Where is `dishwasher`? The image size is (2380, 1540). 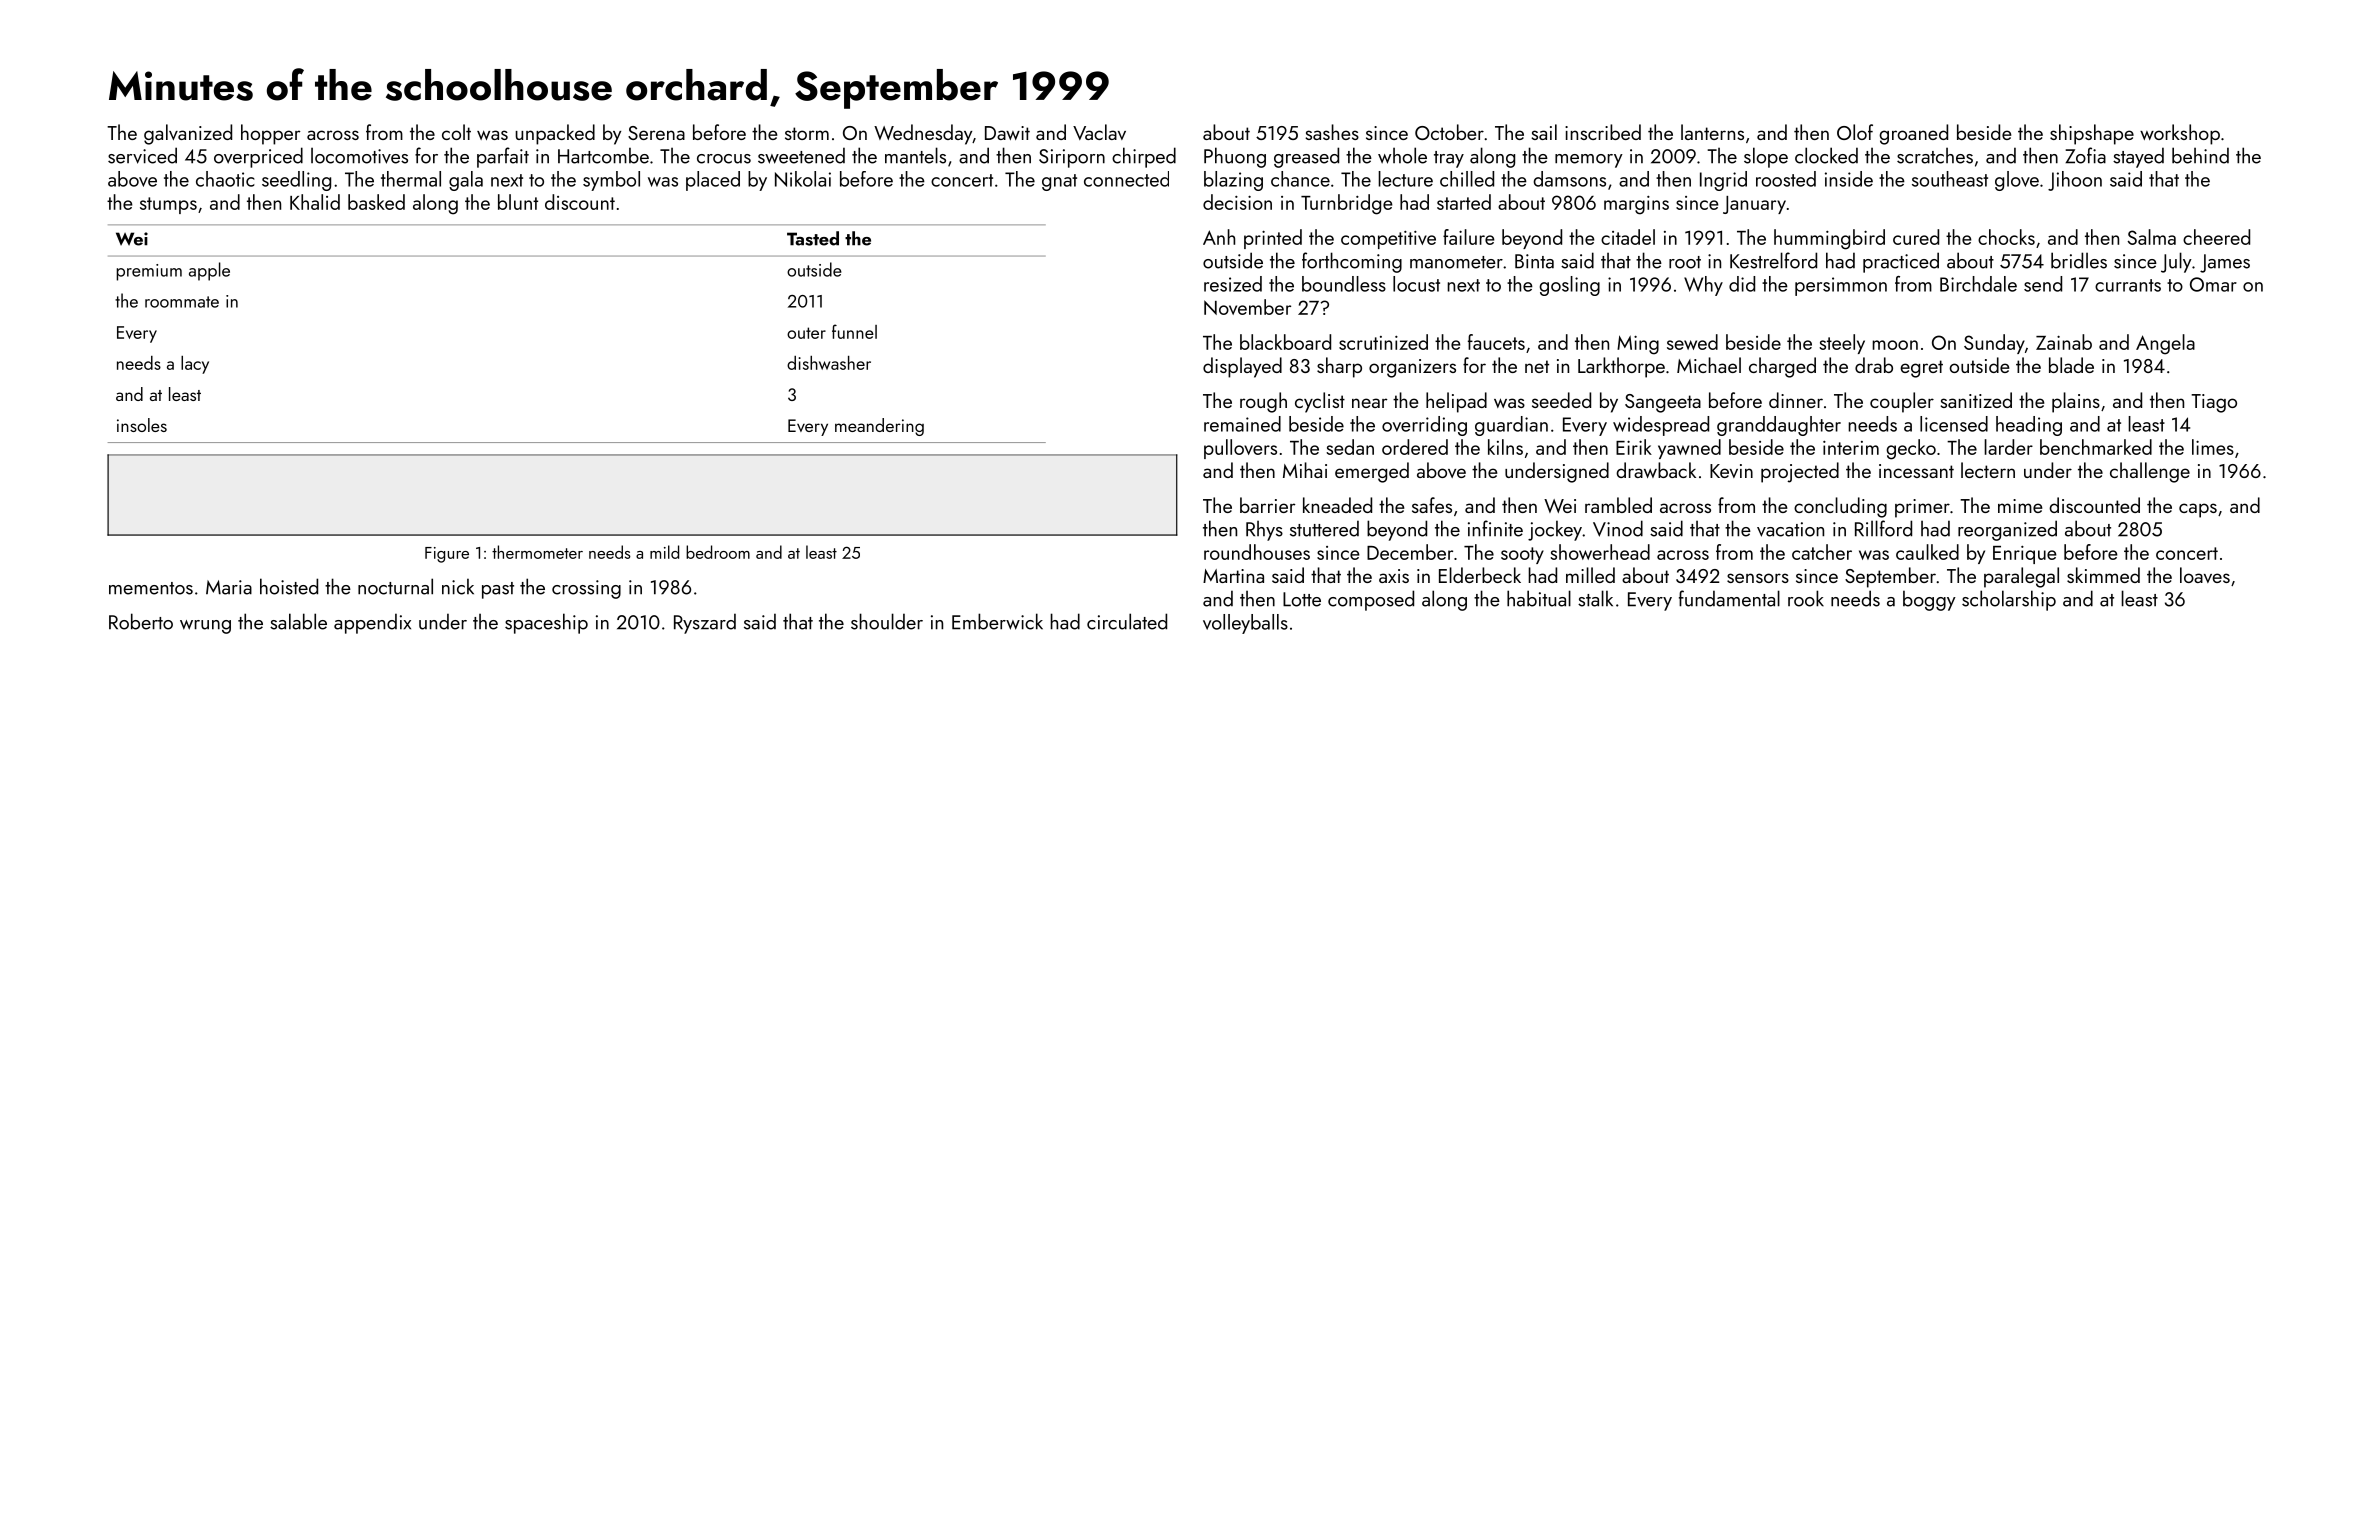
dishwasher is located at coordinates (829, 363).
